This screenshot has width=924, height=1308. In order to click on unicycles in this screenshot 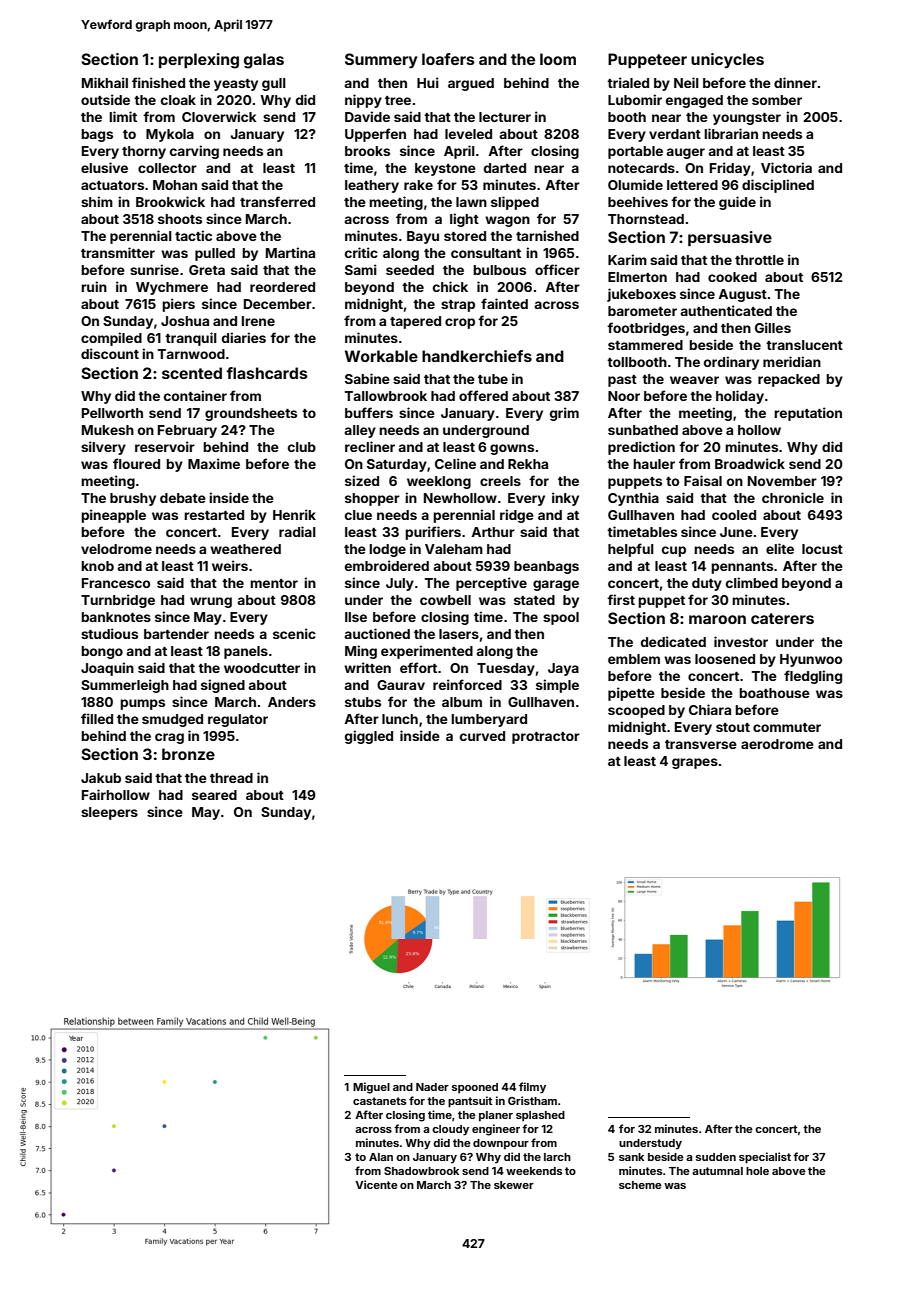, I will do `click(727, 60)`.
